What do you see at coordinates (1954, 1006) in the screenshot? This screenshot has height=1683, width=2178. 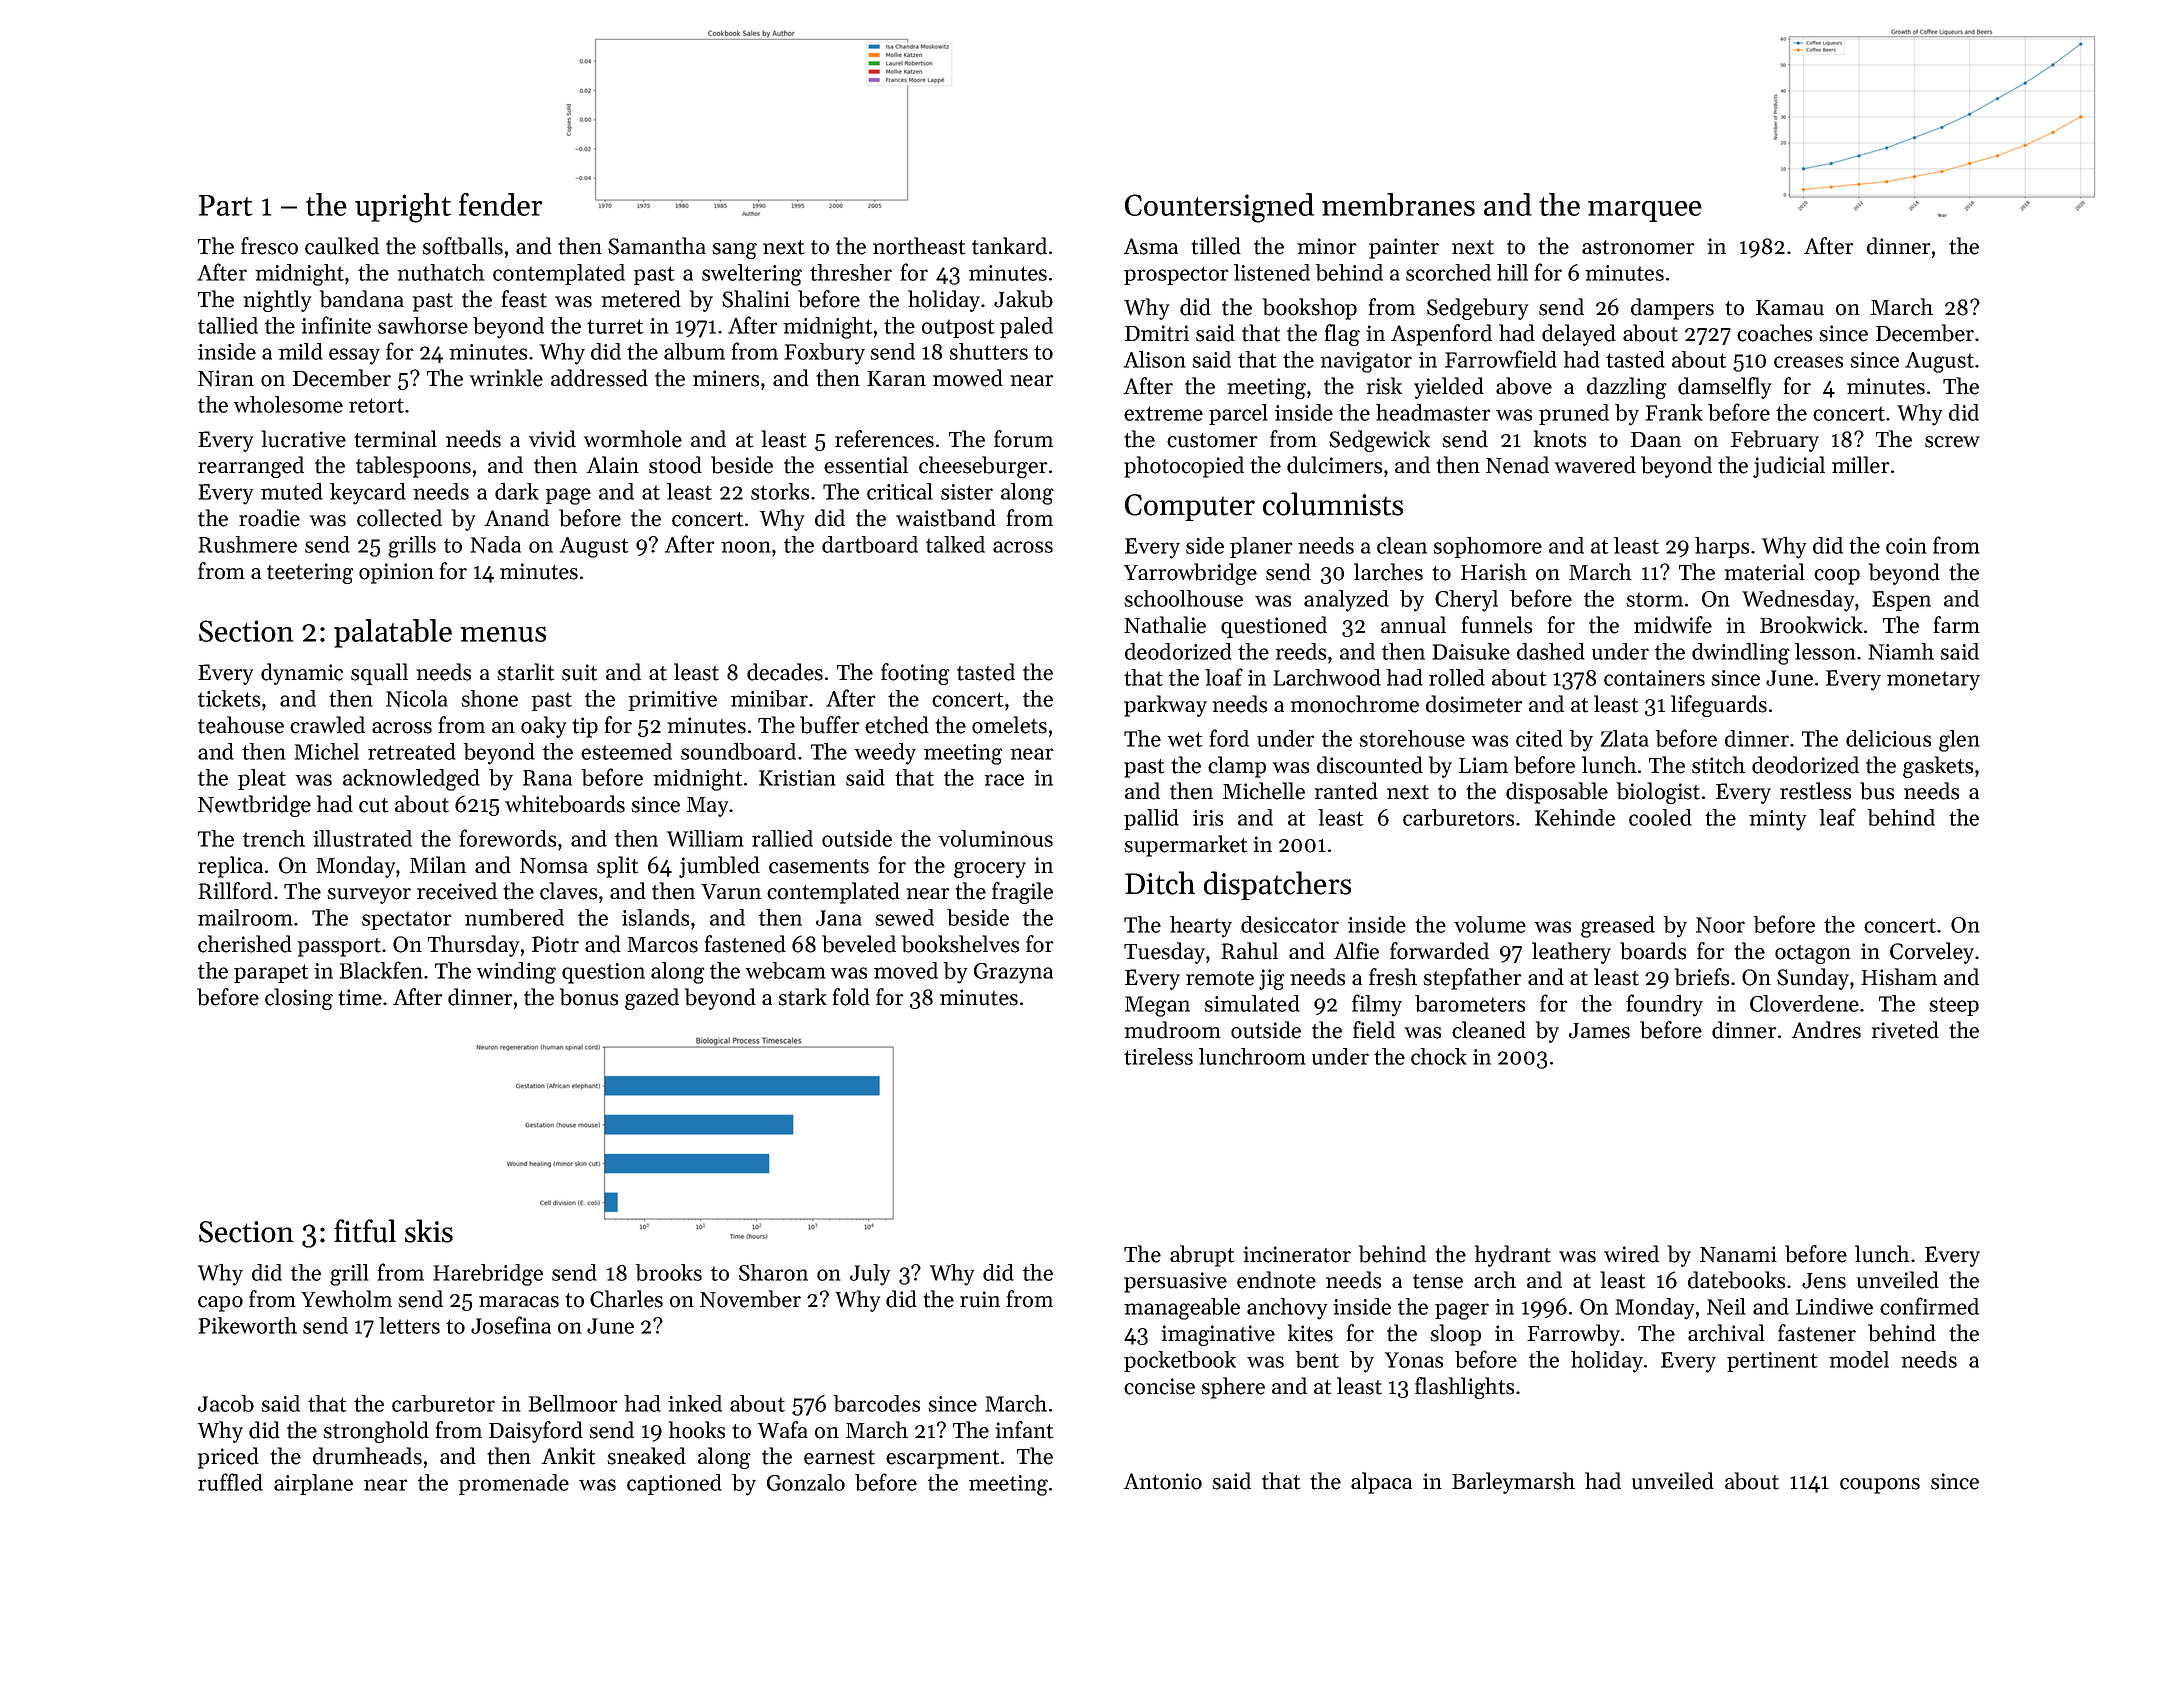 I see `steep` at bounding box center [1954, 1006].
